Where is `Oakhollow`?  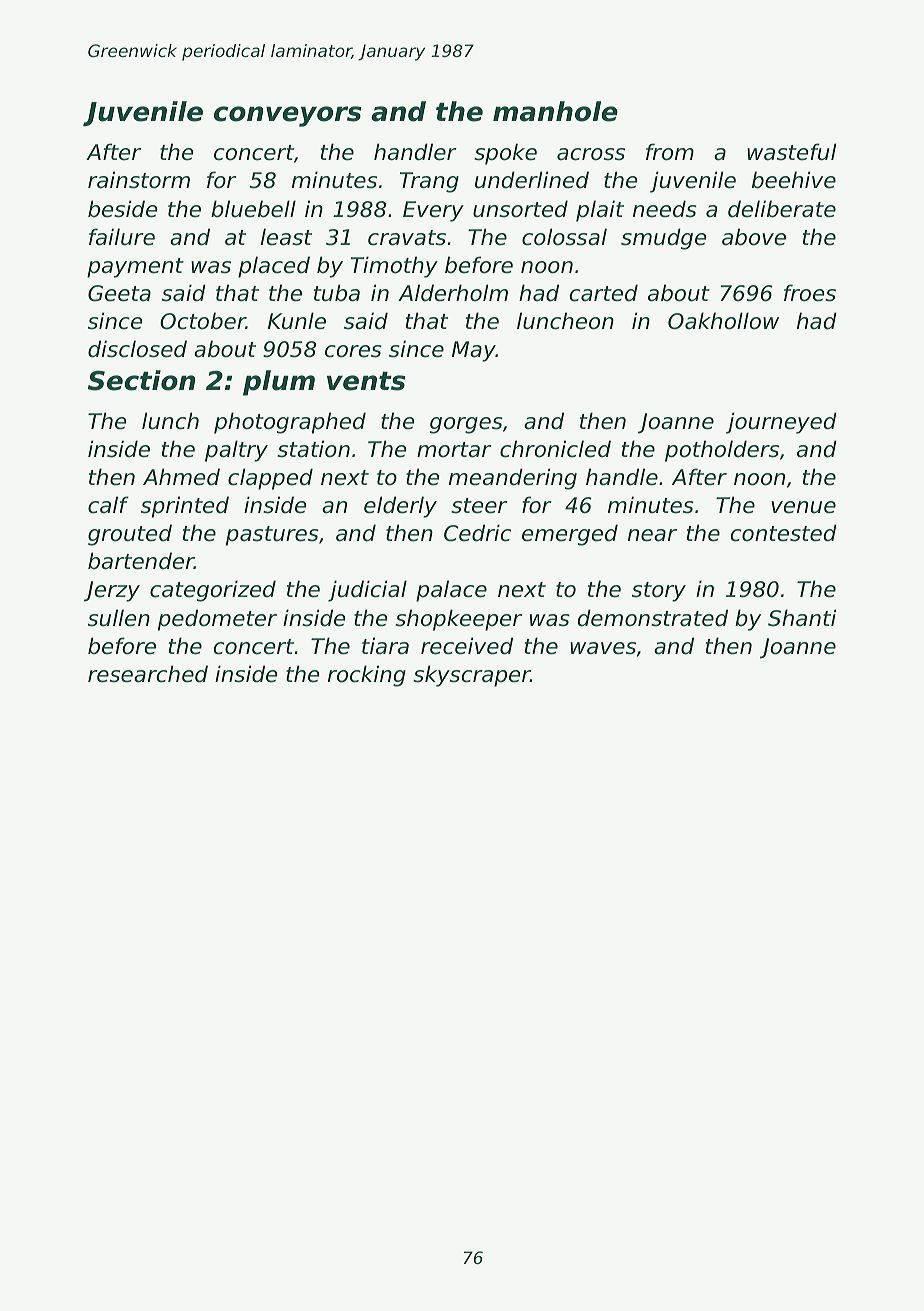 Oakhollow is located at coordinates (723, 321).
